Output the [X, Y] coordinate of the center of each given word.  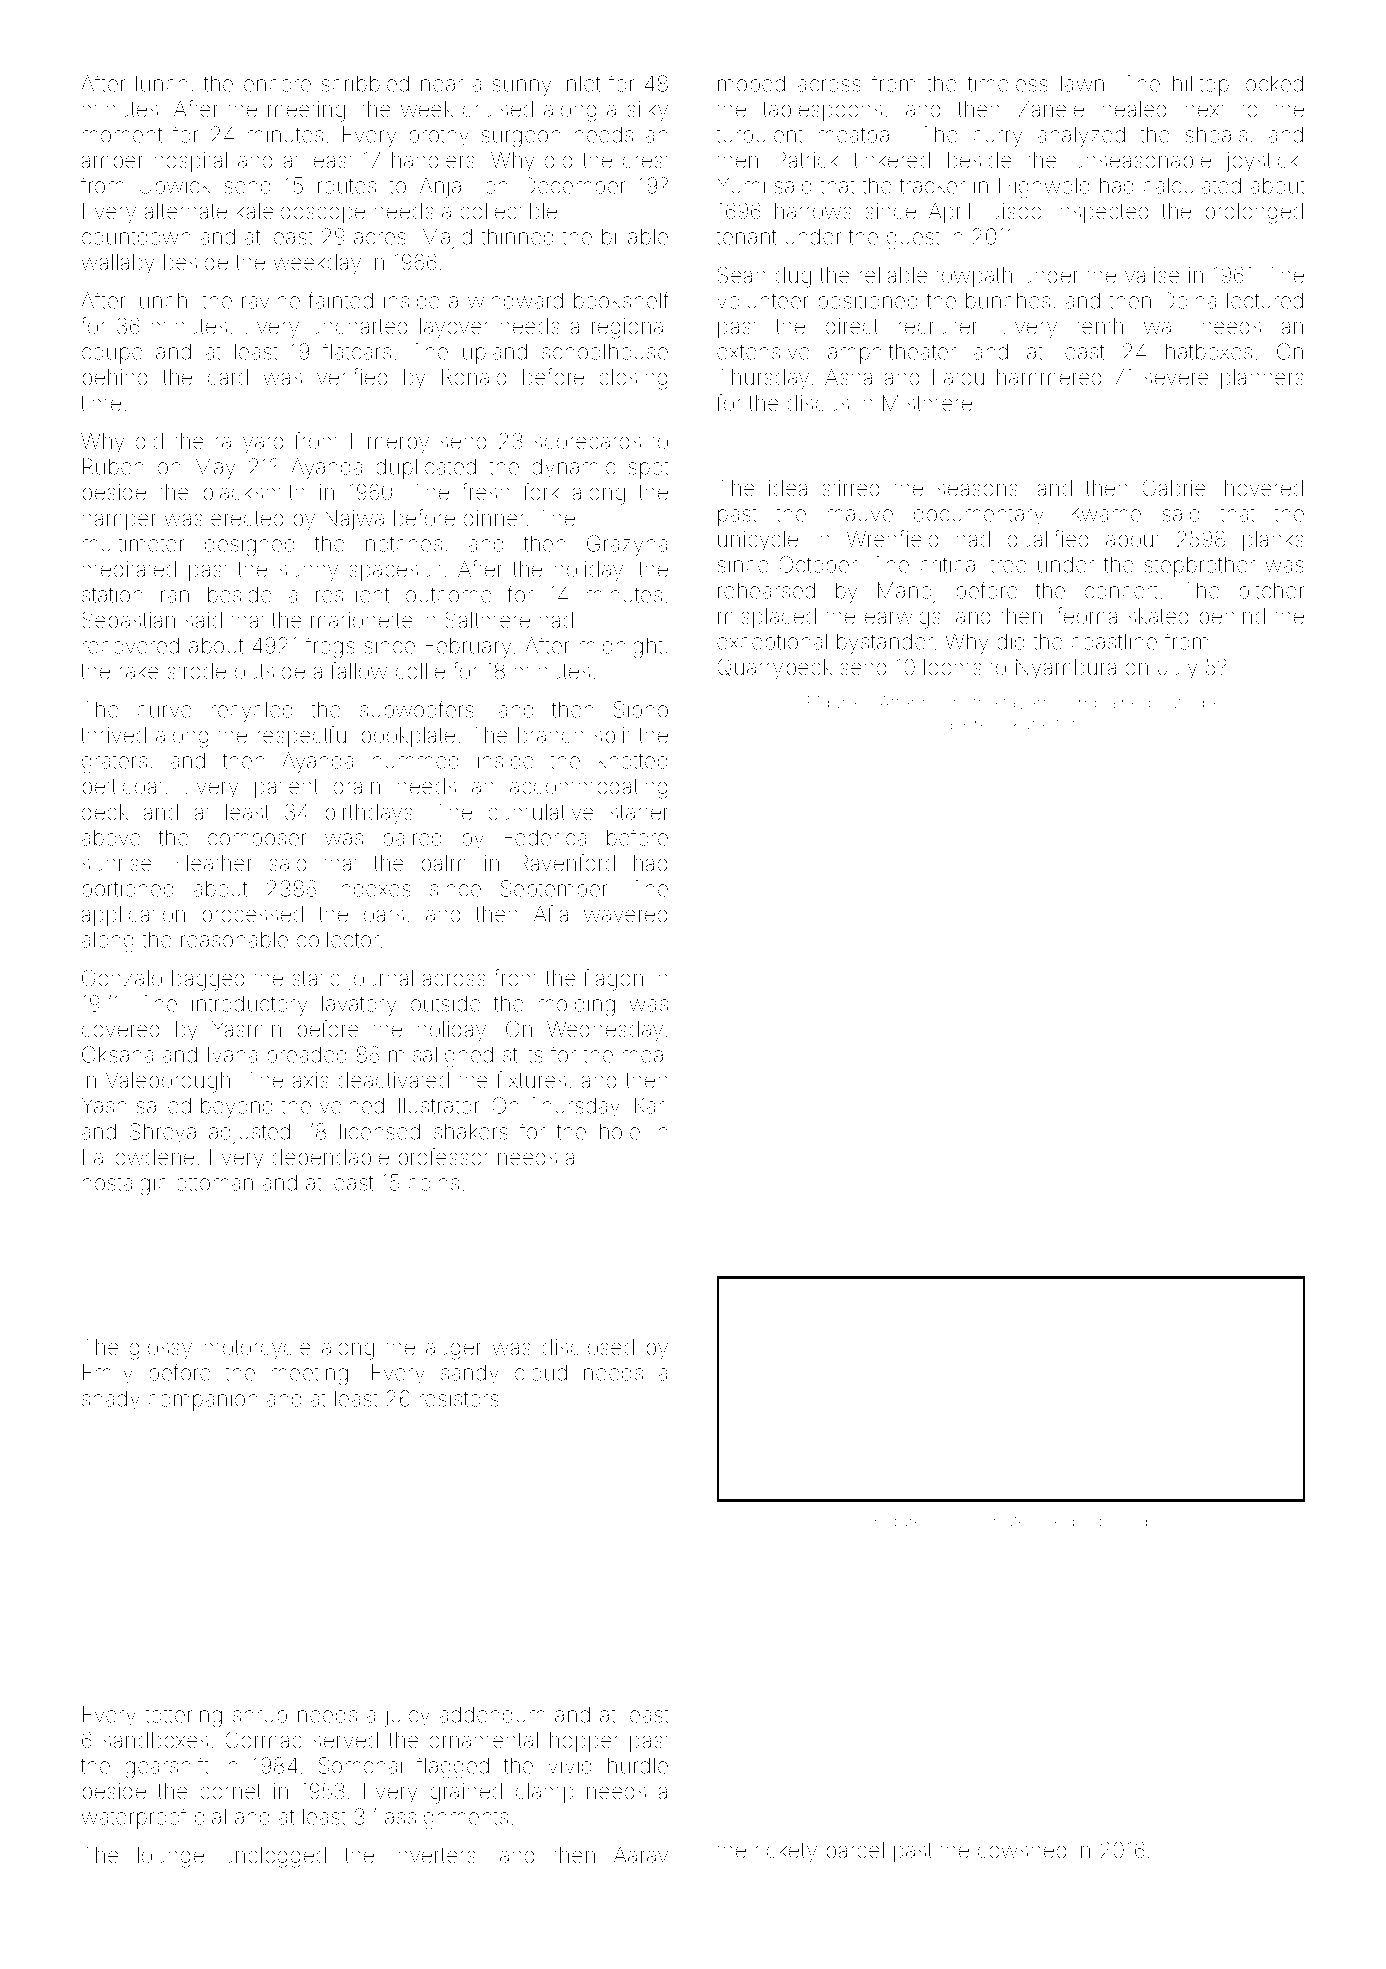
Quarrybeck [774, 669]
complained [1104, 704]
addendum [492, 1714]
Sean [742, 274]
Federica [545, 837]
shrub [260, 1715]
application [133, 916]
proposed [1110, 1523]
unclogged [274, 1857]
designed [250, 546]
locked [1272, 83]
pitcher [1272, 592]
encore [277, 85]
